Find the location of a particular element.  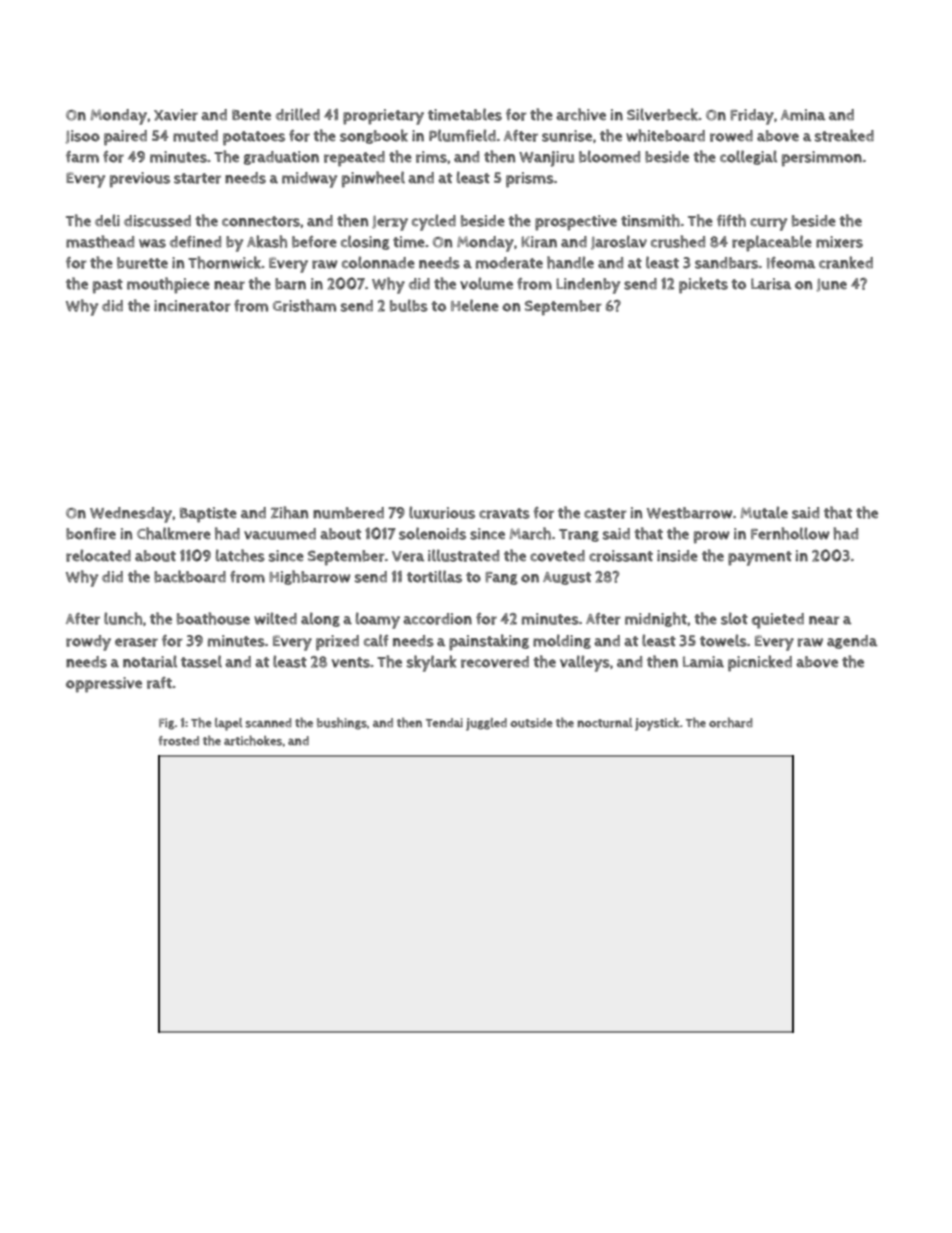

June is located at coordinates (832, 285).
